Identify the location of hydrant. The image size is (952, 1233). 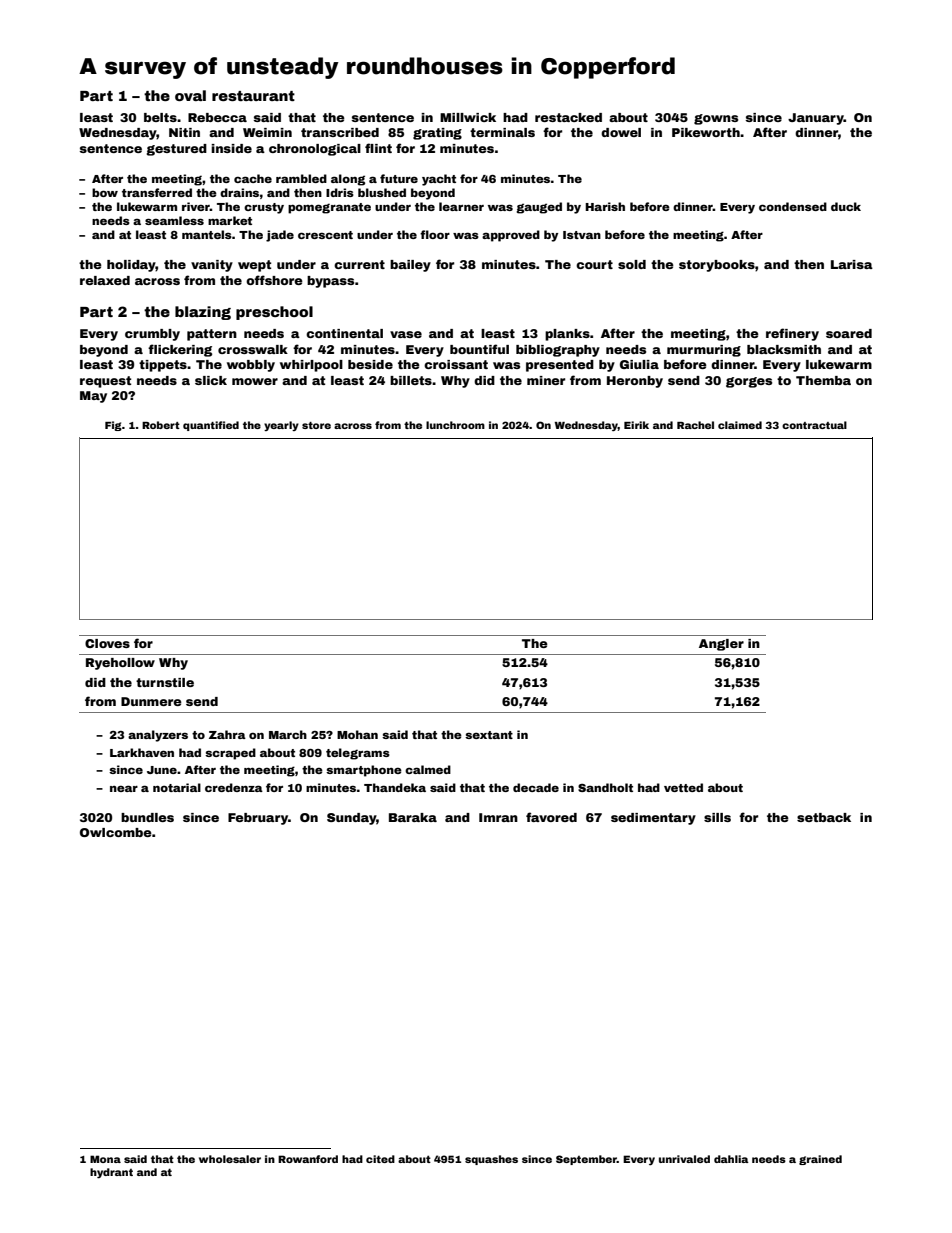
(111, 1173).
